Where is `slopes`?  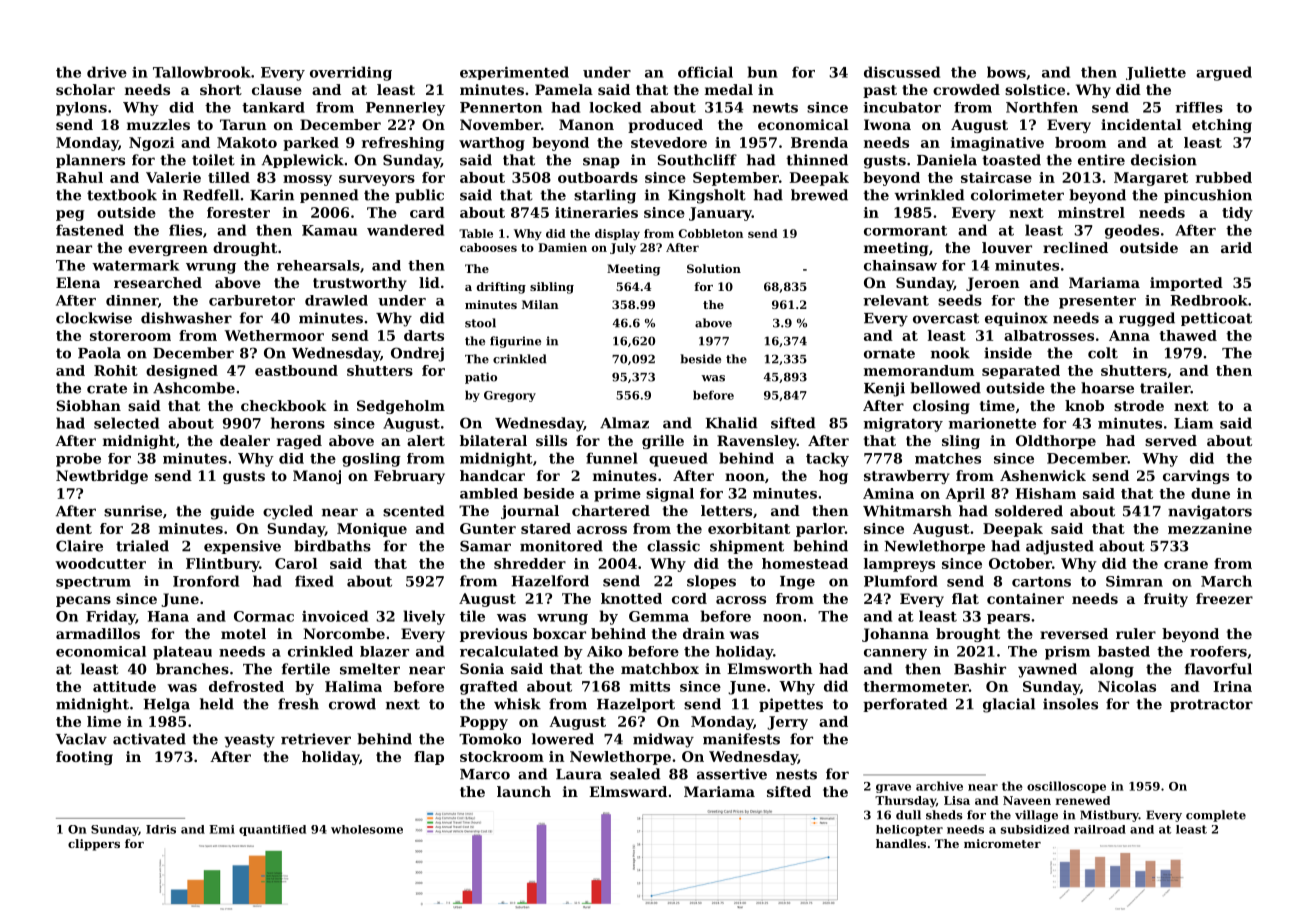 slopes is located at coordinates (711, 582).
